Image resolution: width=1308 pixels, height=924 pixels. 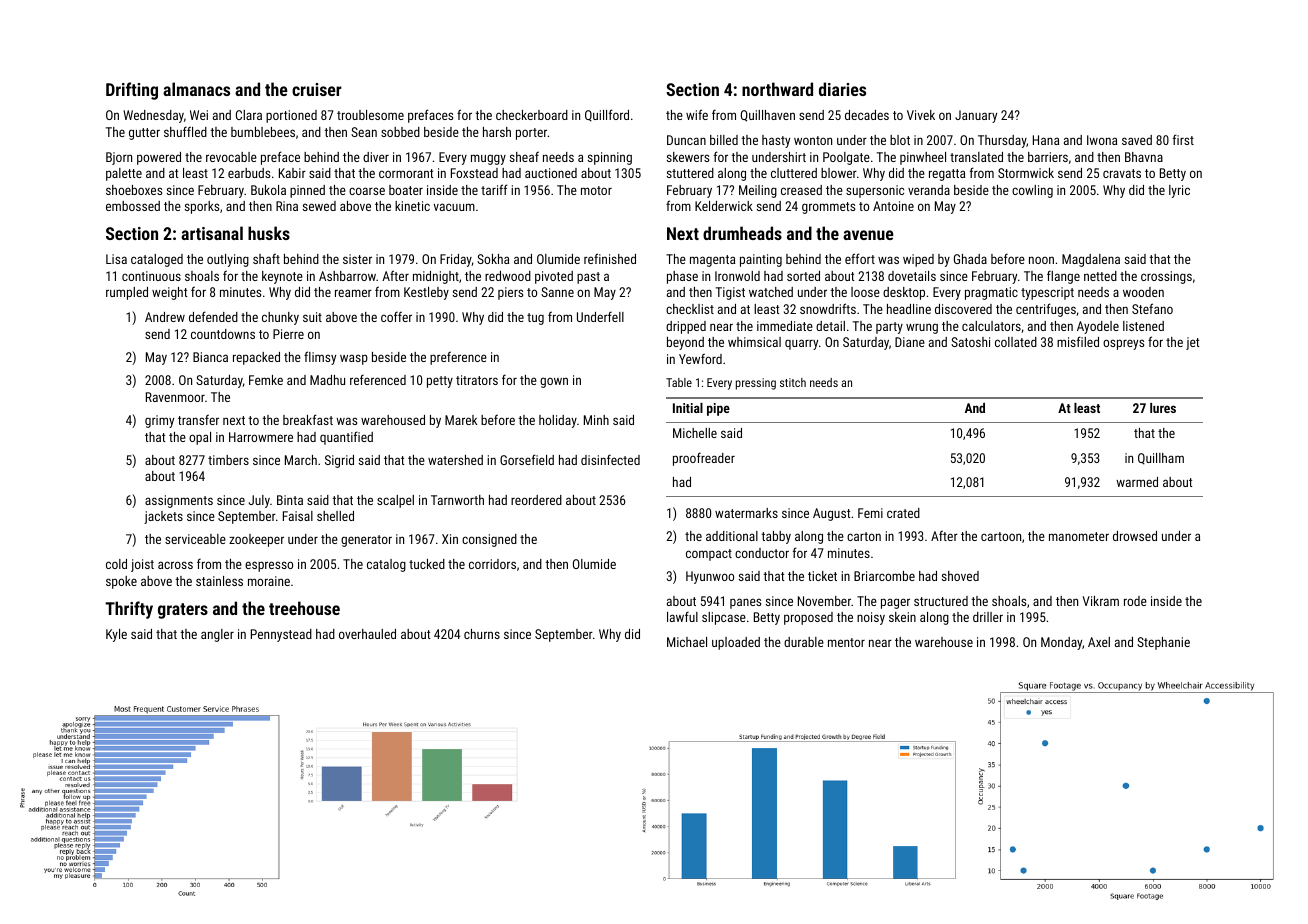 What do you see at coordinates (1163, 408) in the screenshot?
I see `lures` at bounding box center [1163, 408].
